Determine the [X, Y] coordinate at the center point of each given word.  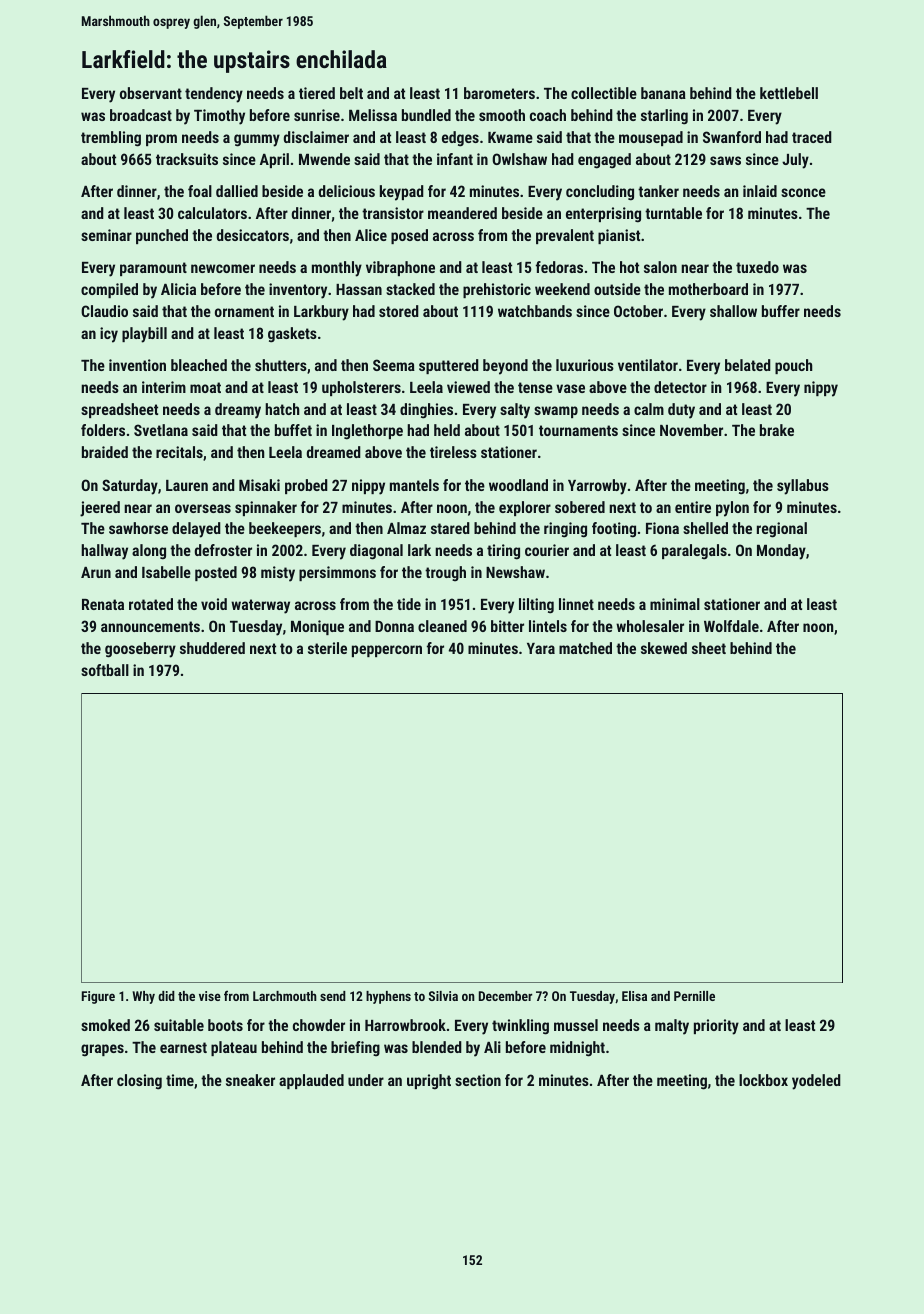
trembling [111, 139]
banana [663, 93]
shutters [281, 365]
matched [585, 648]
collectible [604, 93]
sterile [327, 648]
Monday [781, 552]
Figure [98, 997]
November [691, 430]
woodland [518, 485]
